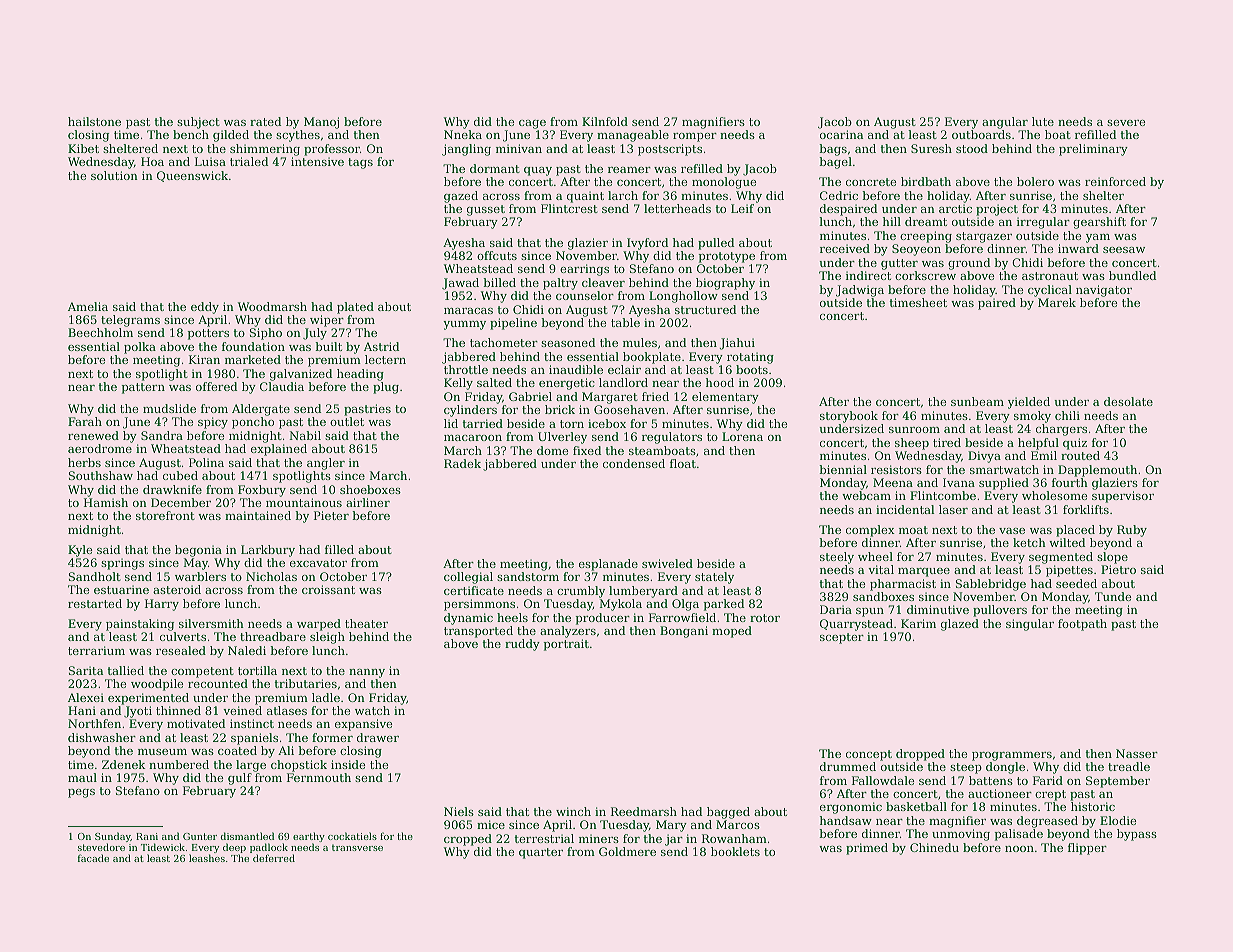 This screenshot has width=1233, height=952. What do you see at coordinates (984, 237) in the screenshot?
I see `stargazer` at bounding box center [984, 237].
